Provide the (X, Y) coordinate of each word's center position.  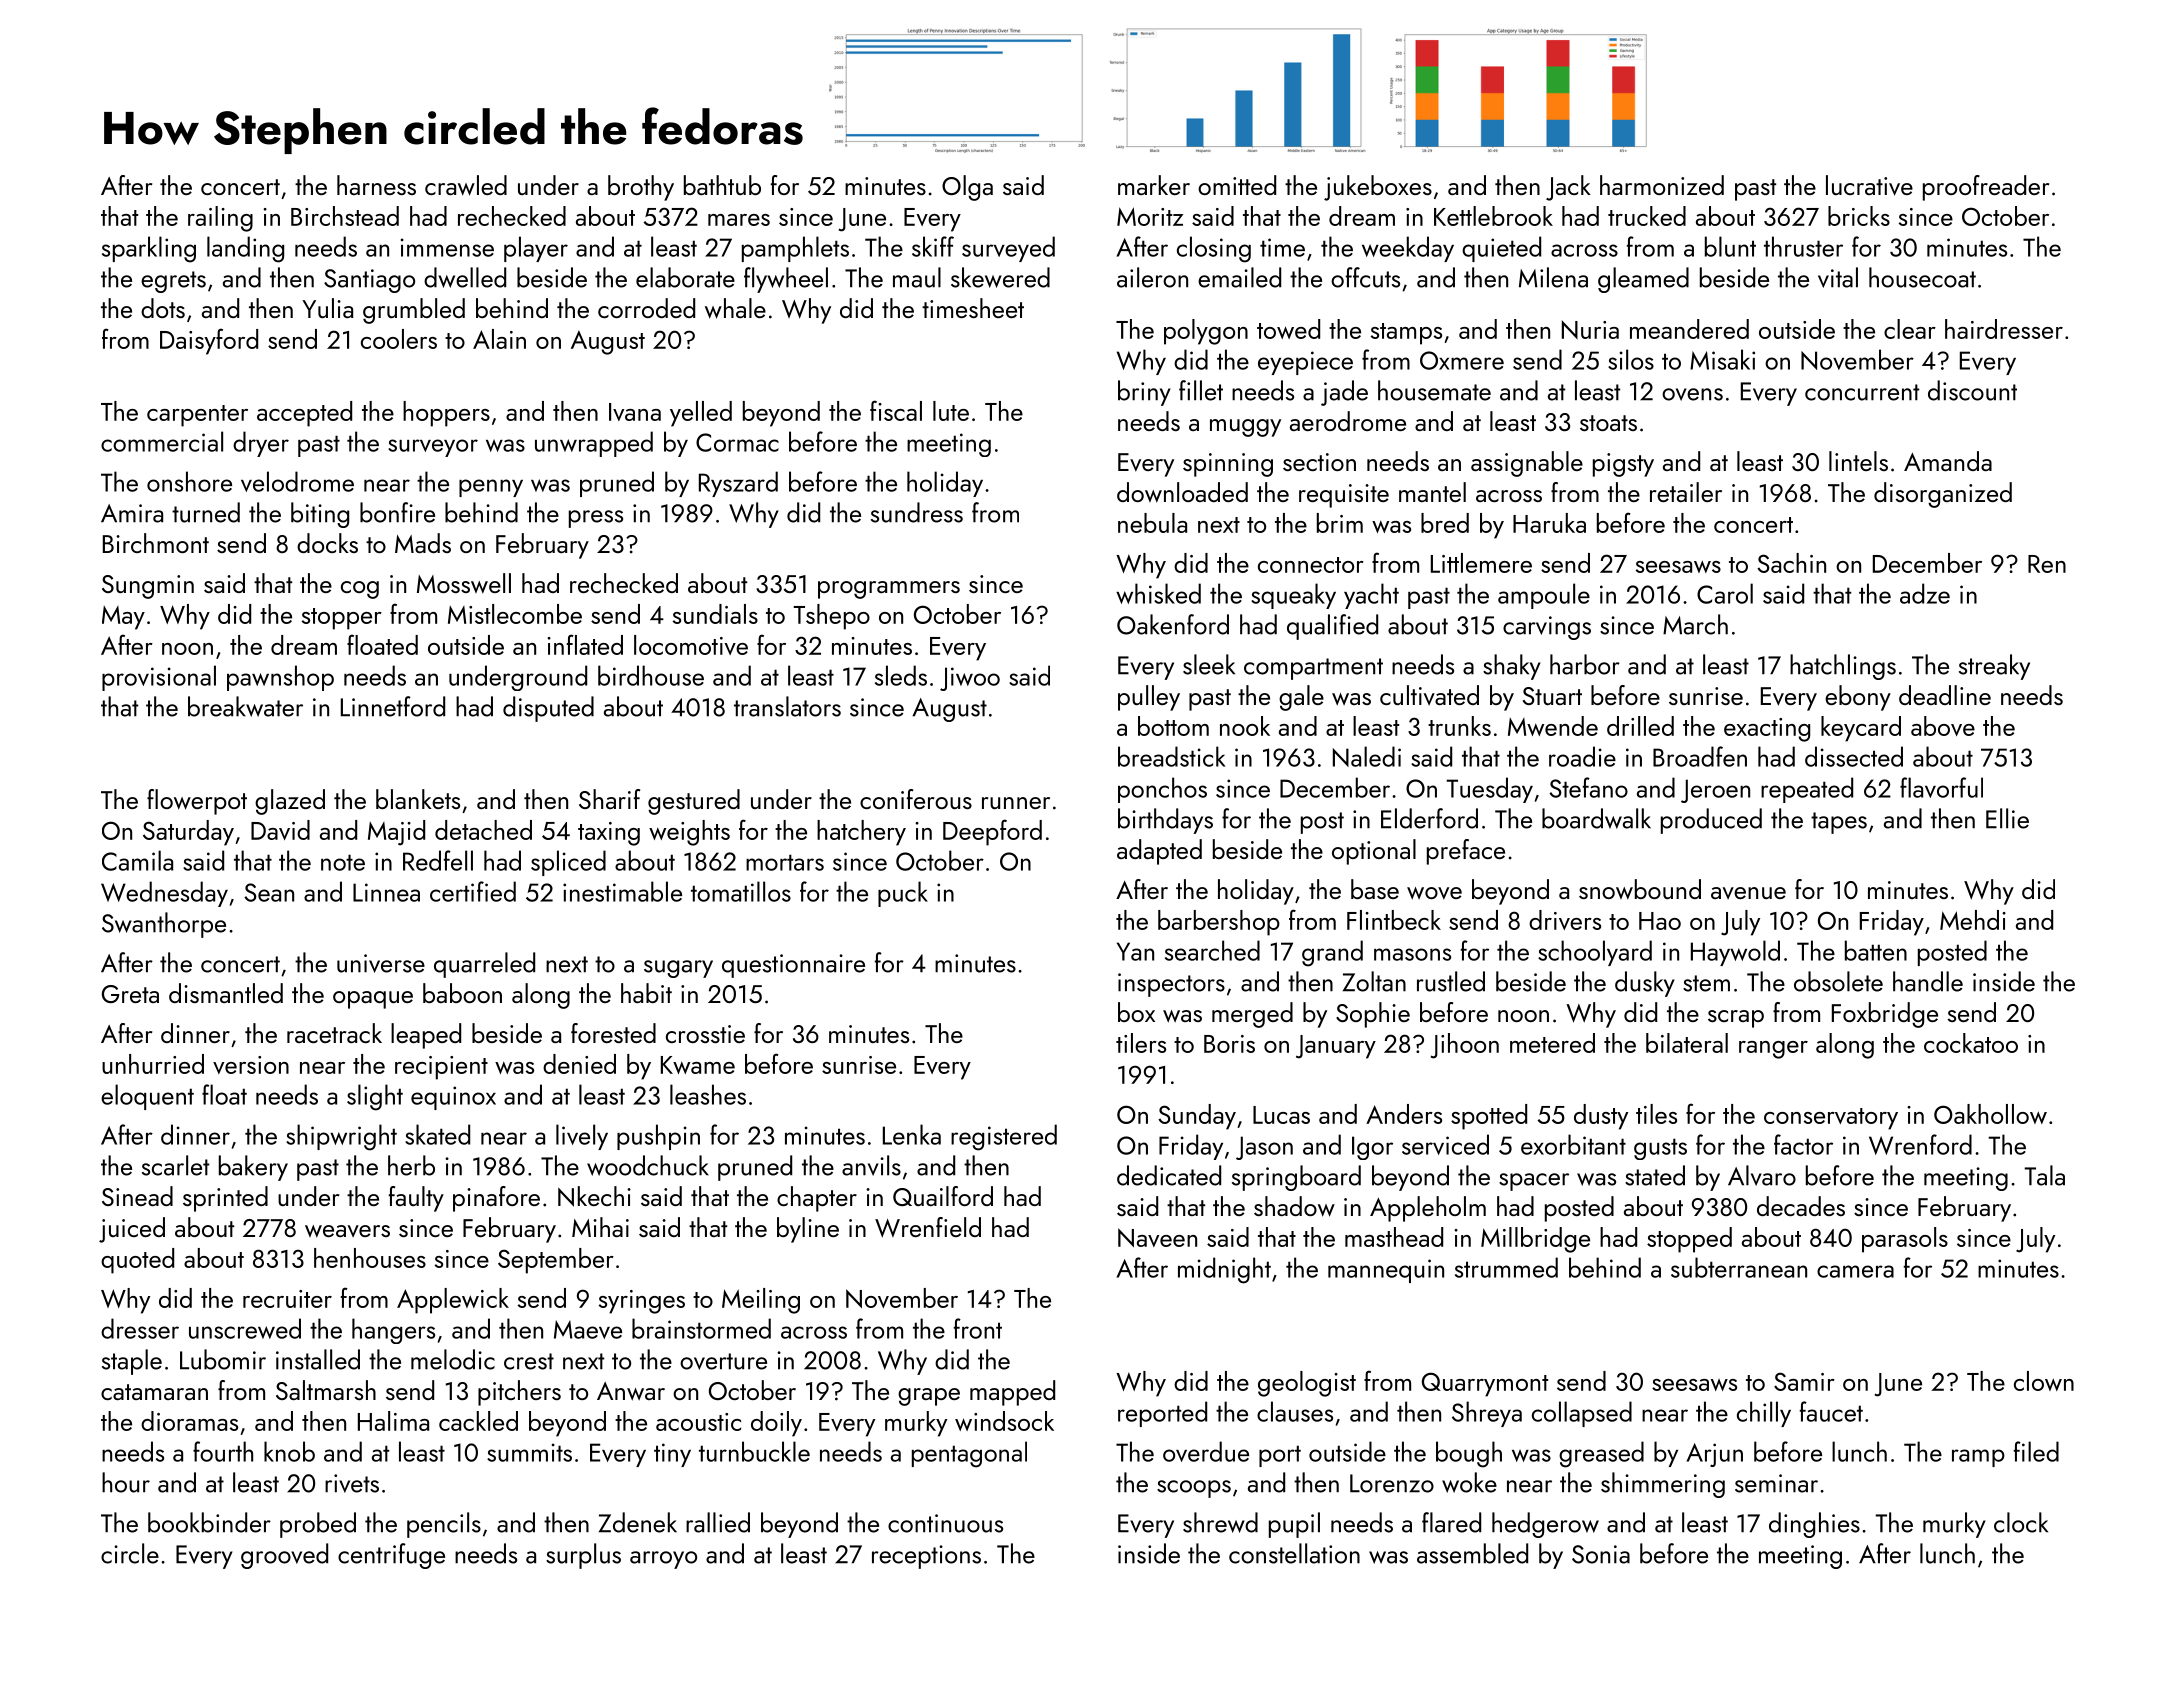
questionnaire (793, 966)
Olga (967, 188)
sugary (678, 969)
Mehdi (1973, 920)
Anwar (631, 1391)
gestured (694, 802)
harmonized (1662, 185)
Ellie (2007, 818)
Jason (1264, 1148)
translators (787, 706)
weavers (347, 1231)
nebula (1152, 523)
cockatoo (1971, 1043)
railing (220, 219)
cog (360, 590)
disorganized (1943, 495)
